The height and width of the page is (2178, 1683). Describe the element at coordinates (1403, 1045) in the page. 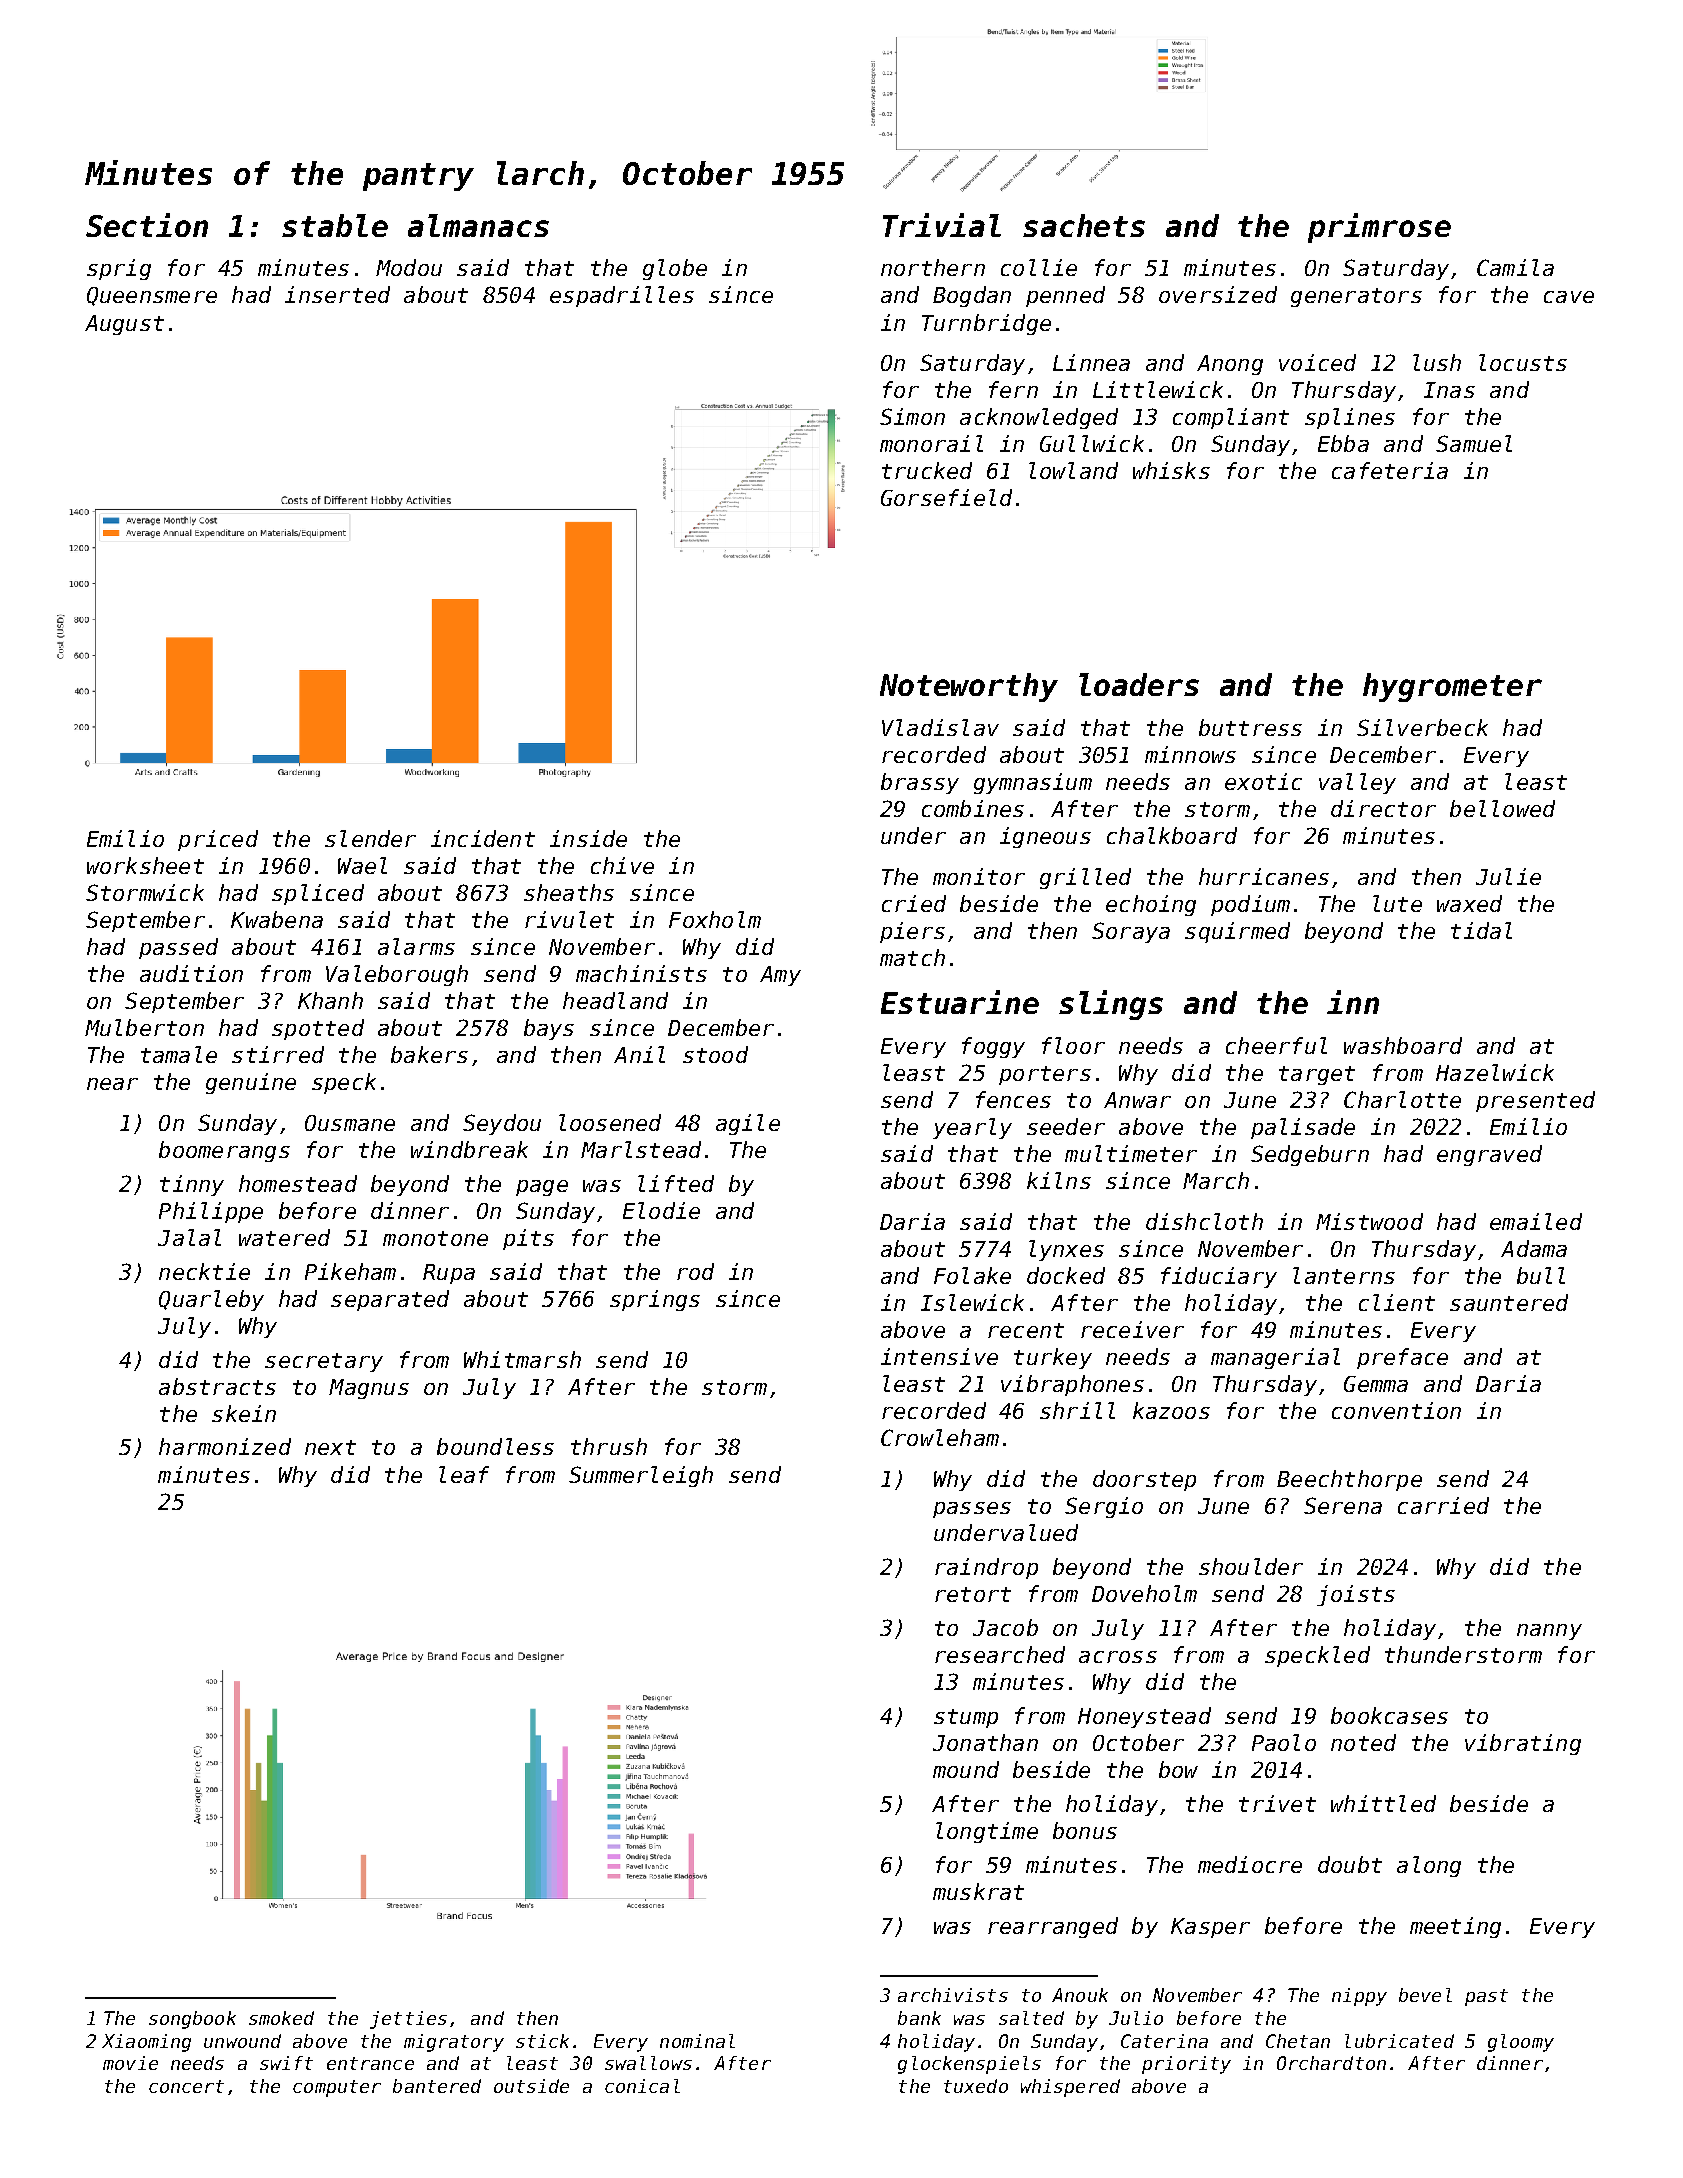

I see `washboard` at that location.
